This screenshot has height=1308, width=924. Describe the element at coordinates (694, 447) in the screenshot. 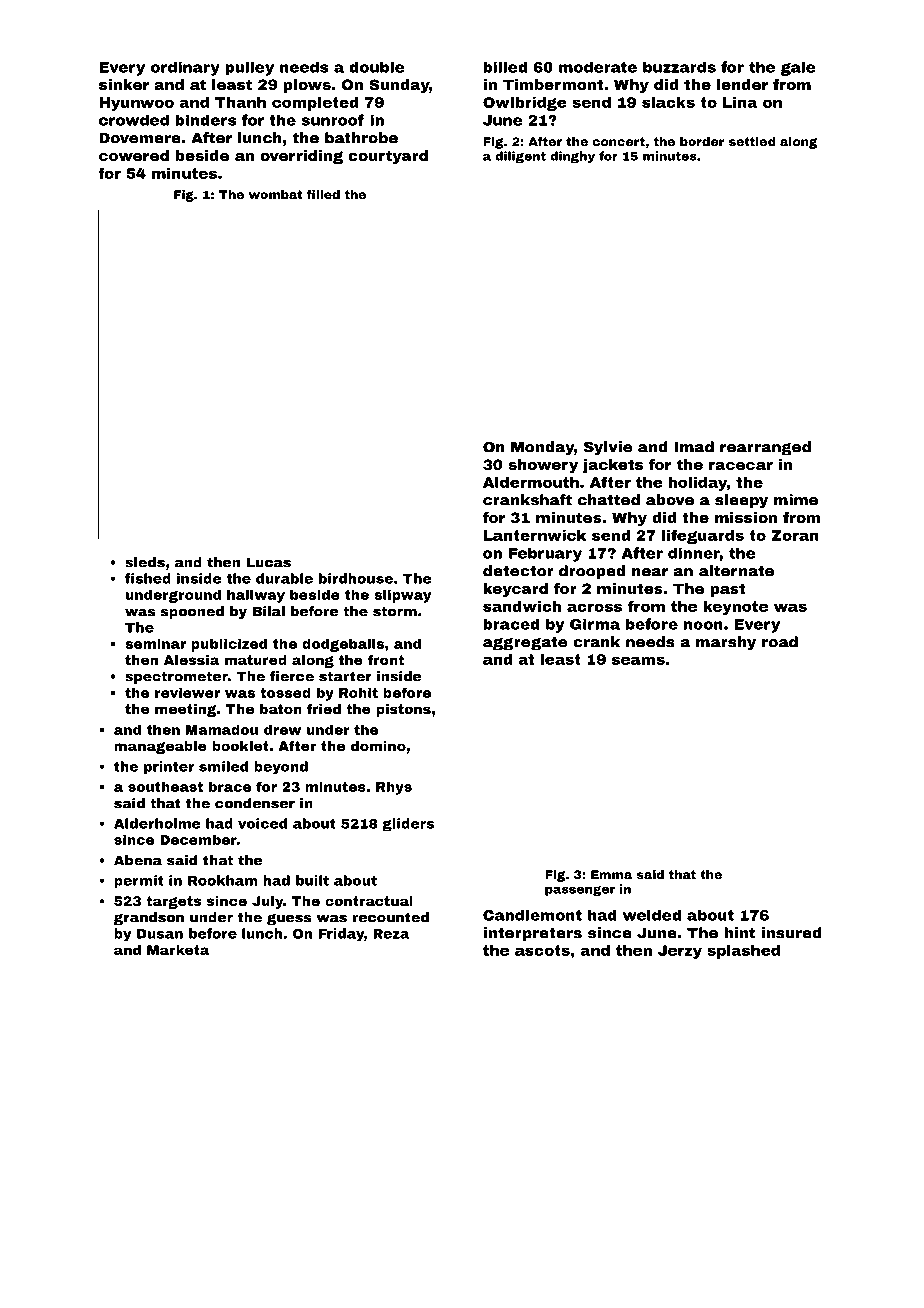

I see `Imad` at that location.
